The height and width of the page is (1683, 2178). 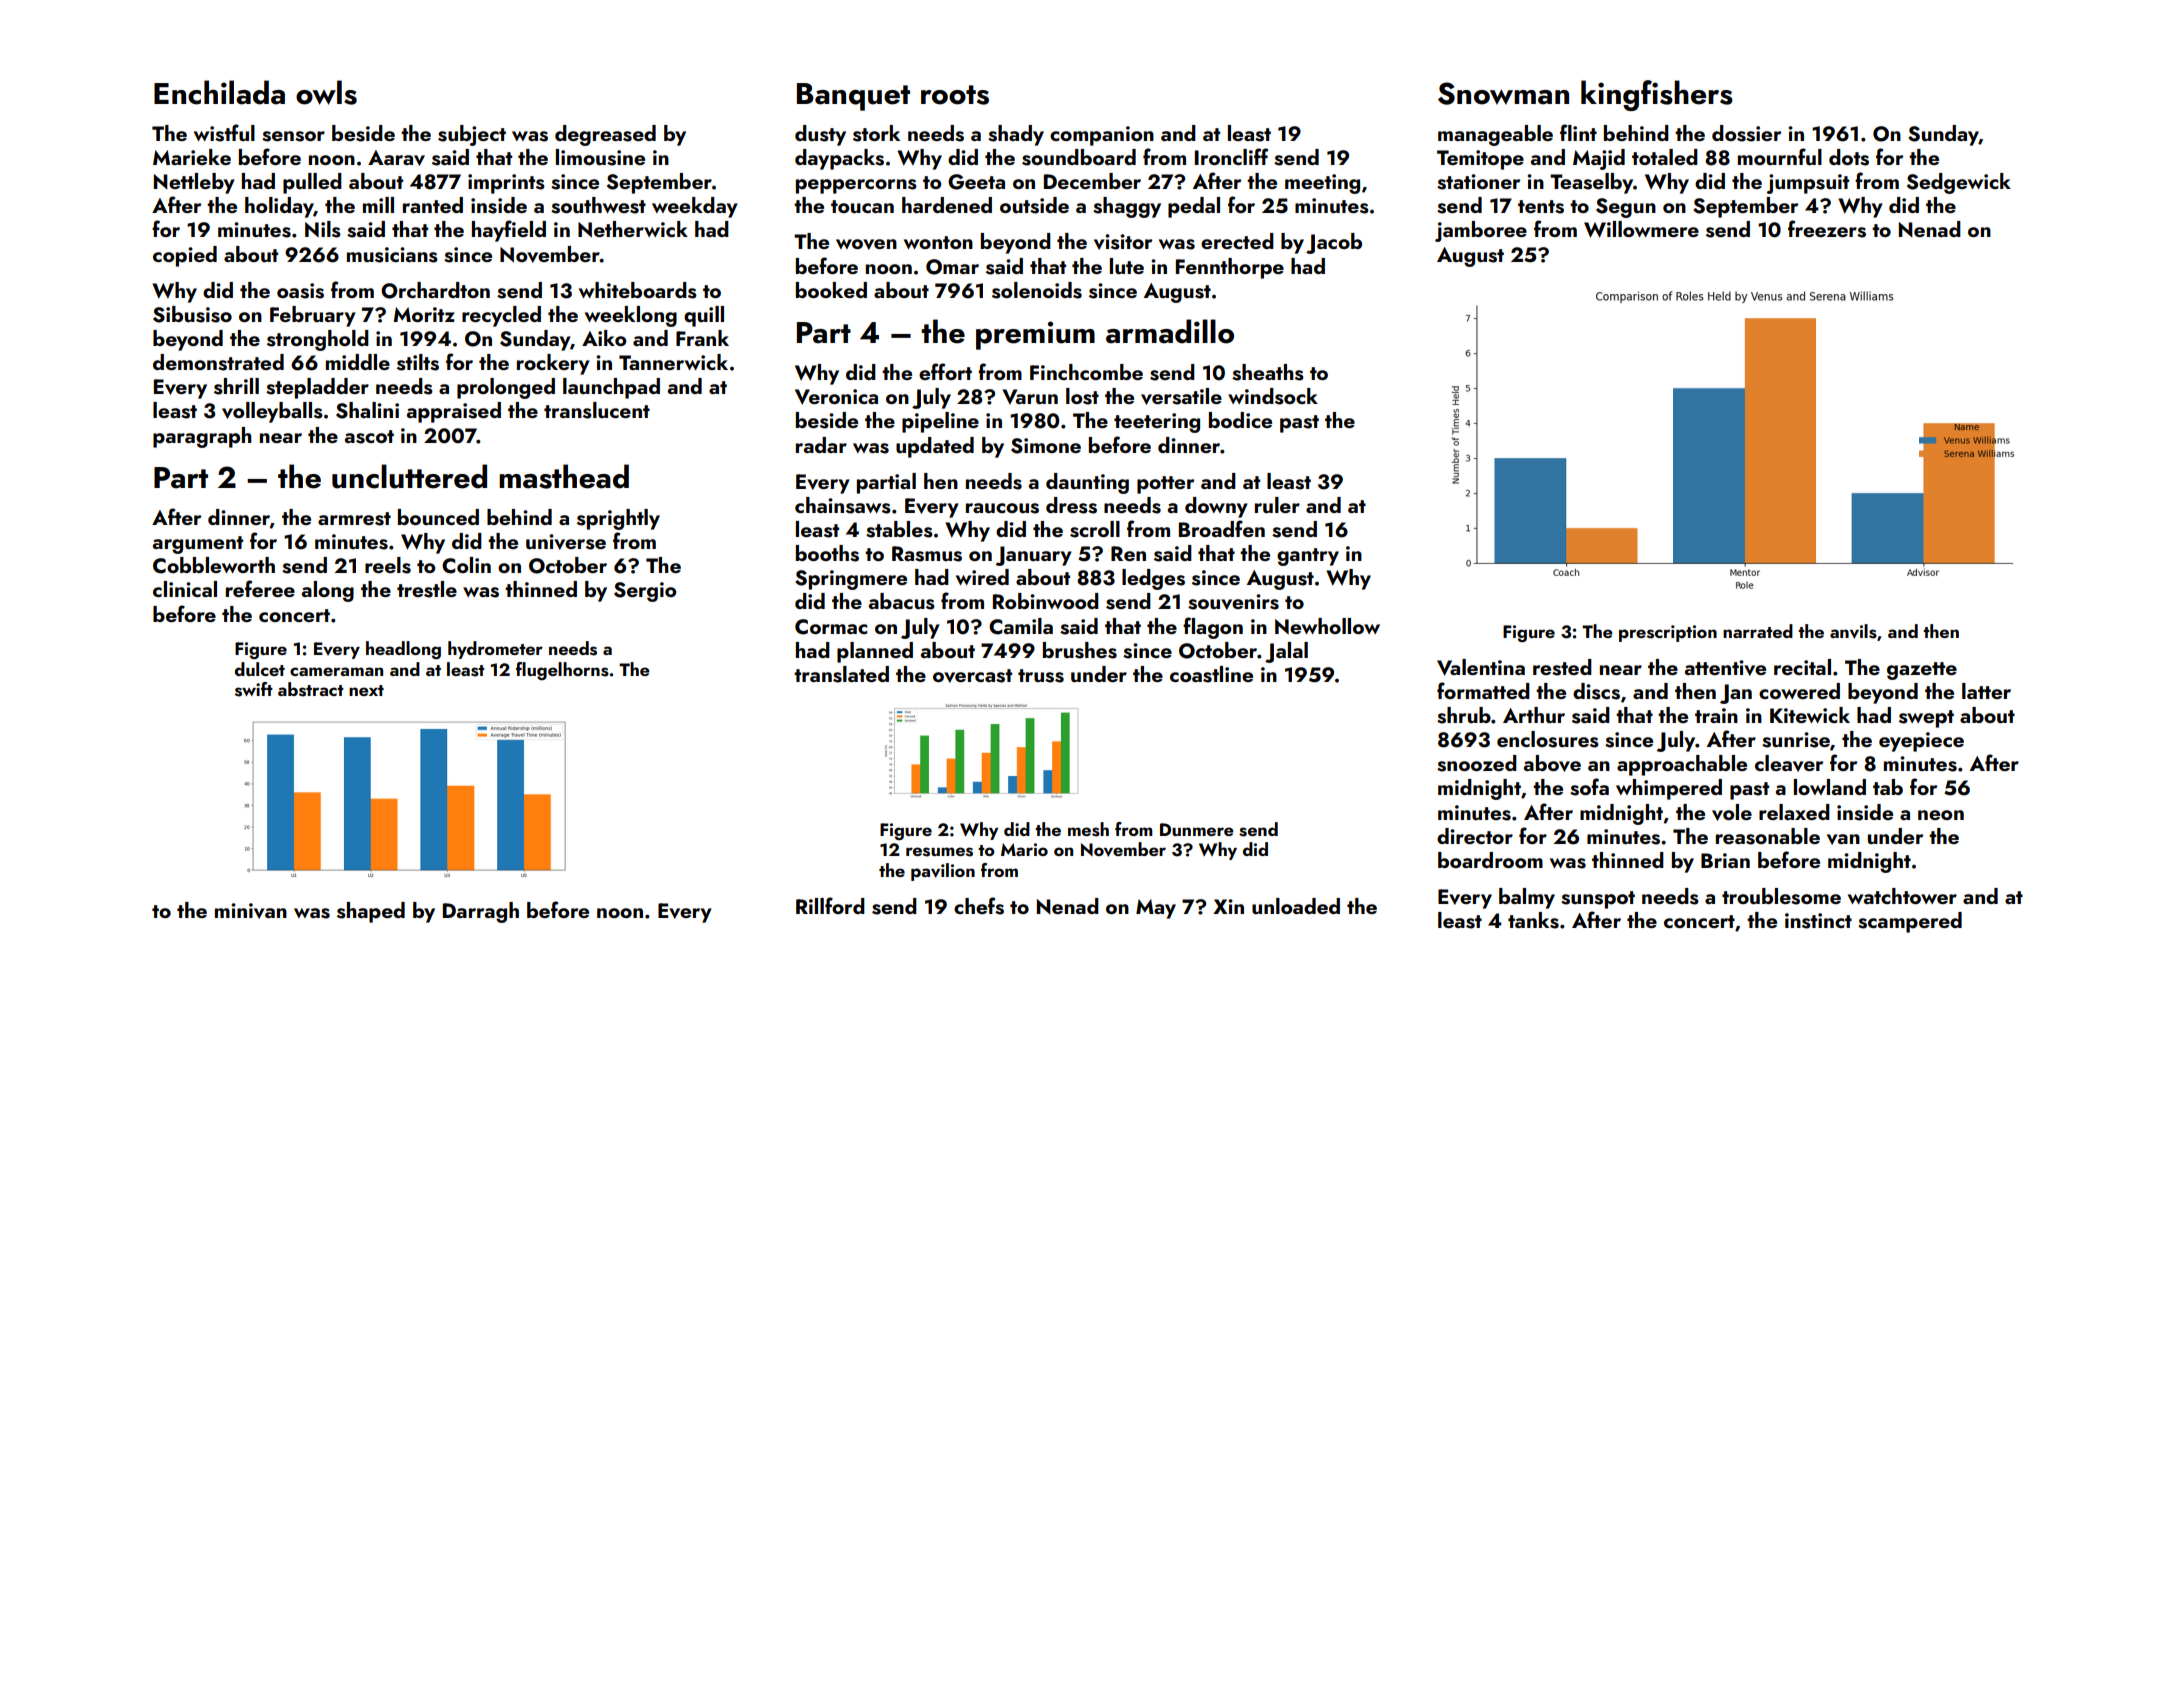 I want to click on Orchardton, so click(x=435, y=290).
